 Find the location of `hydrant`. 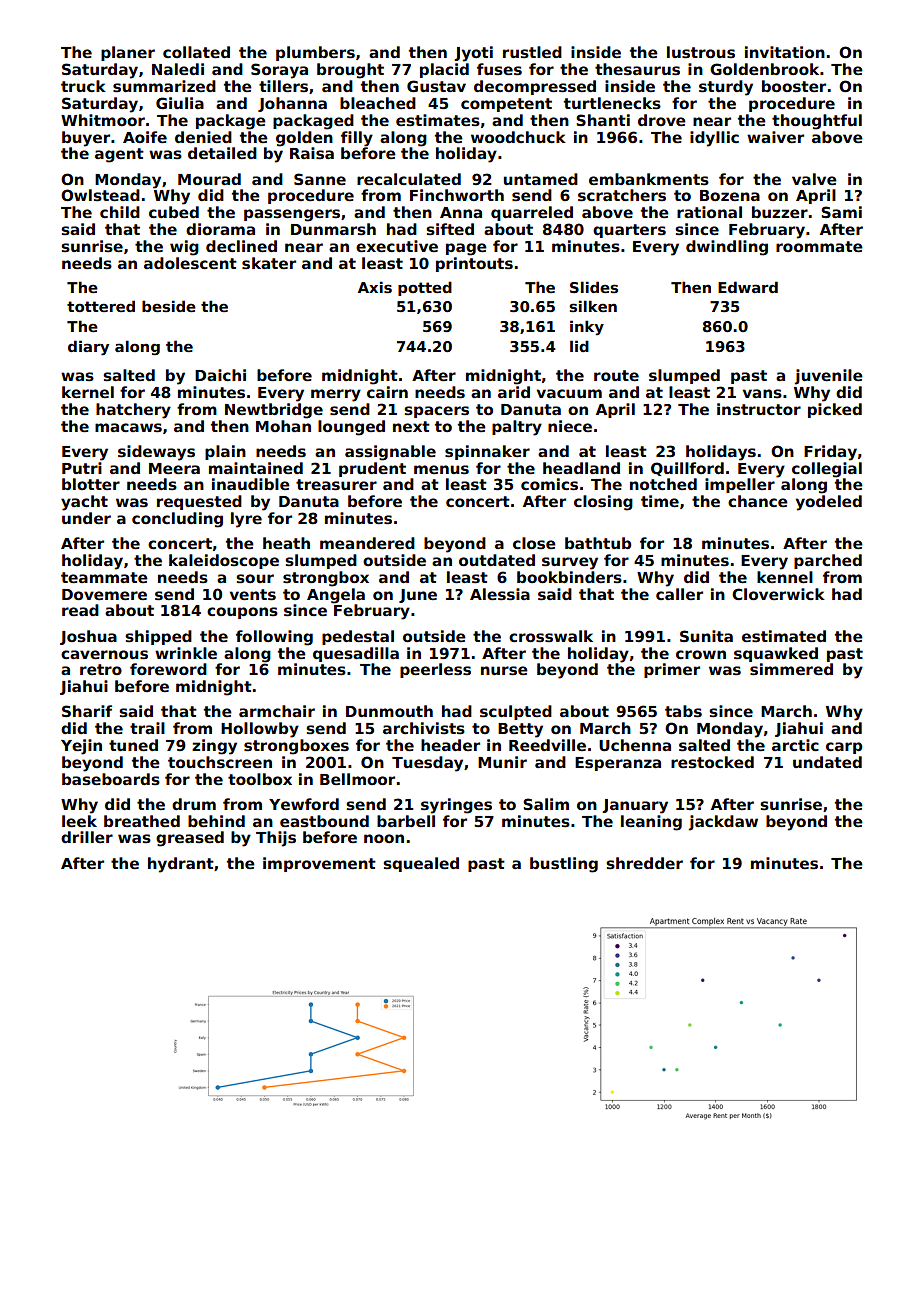

hydrant is located at coordinates (181, 865).
